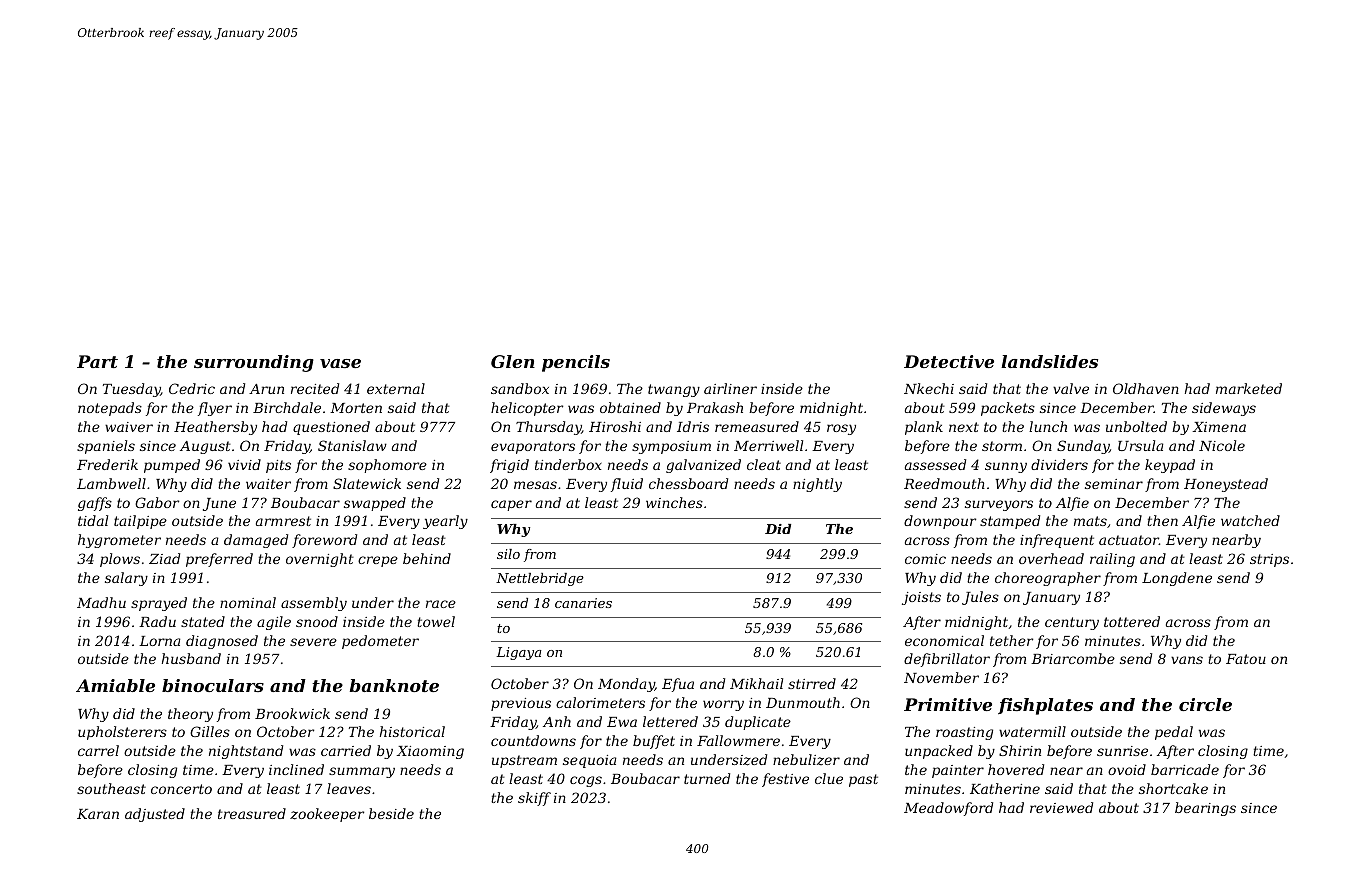 Image resolution: width=1372 pixels, height=887 pixels. Describe the element at coordinates (715, 407) in the page. I see `Prakash` at that location.
